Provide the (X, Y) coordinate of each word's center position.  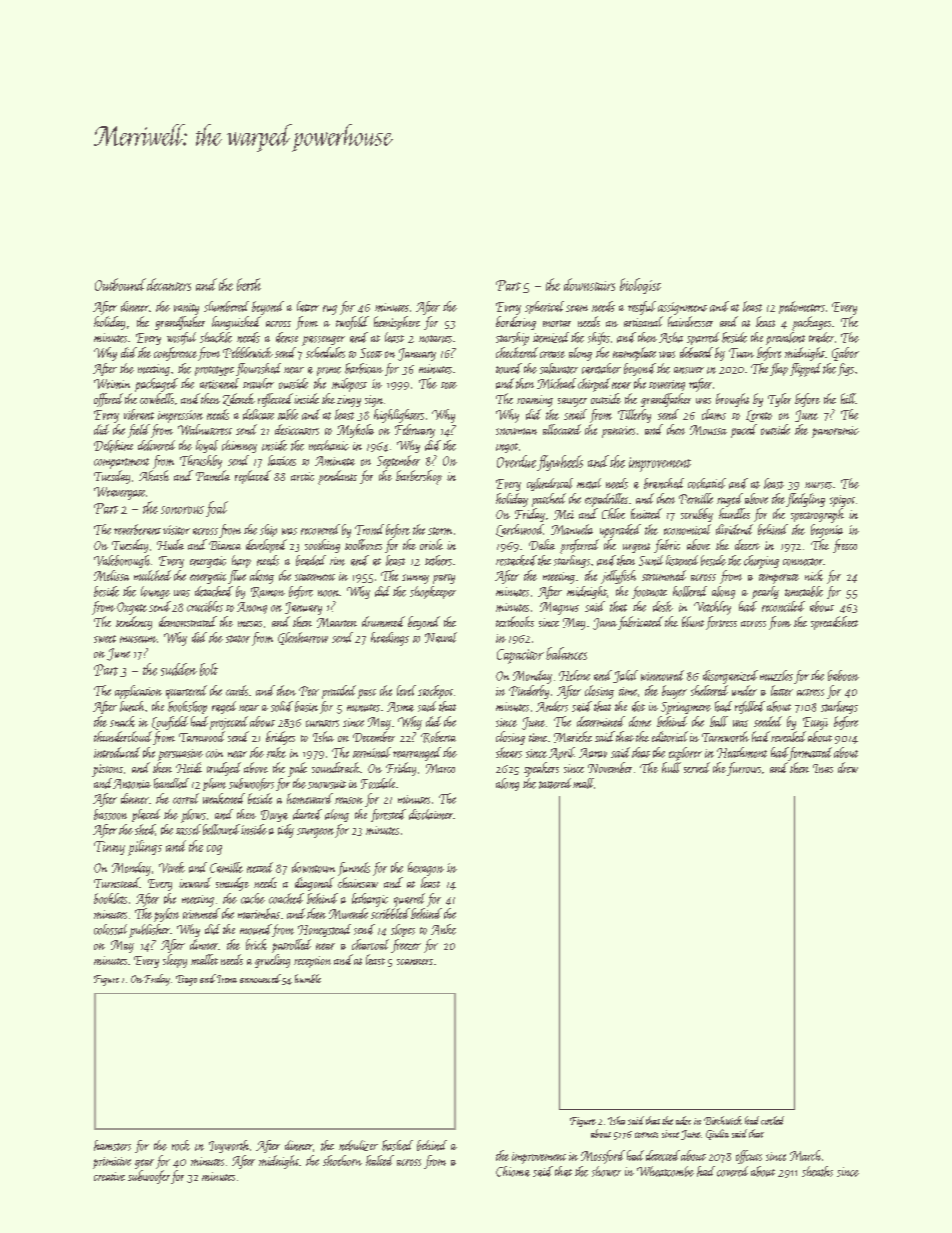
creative (109, 1176)
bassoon (110, 814)
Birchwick (723, 1120)
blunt (693, 621)
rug (330, 310)
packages (811, 323)
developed (266, 546)
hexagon (426, 869)
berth (249, 284)
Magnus (559, 608)
